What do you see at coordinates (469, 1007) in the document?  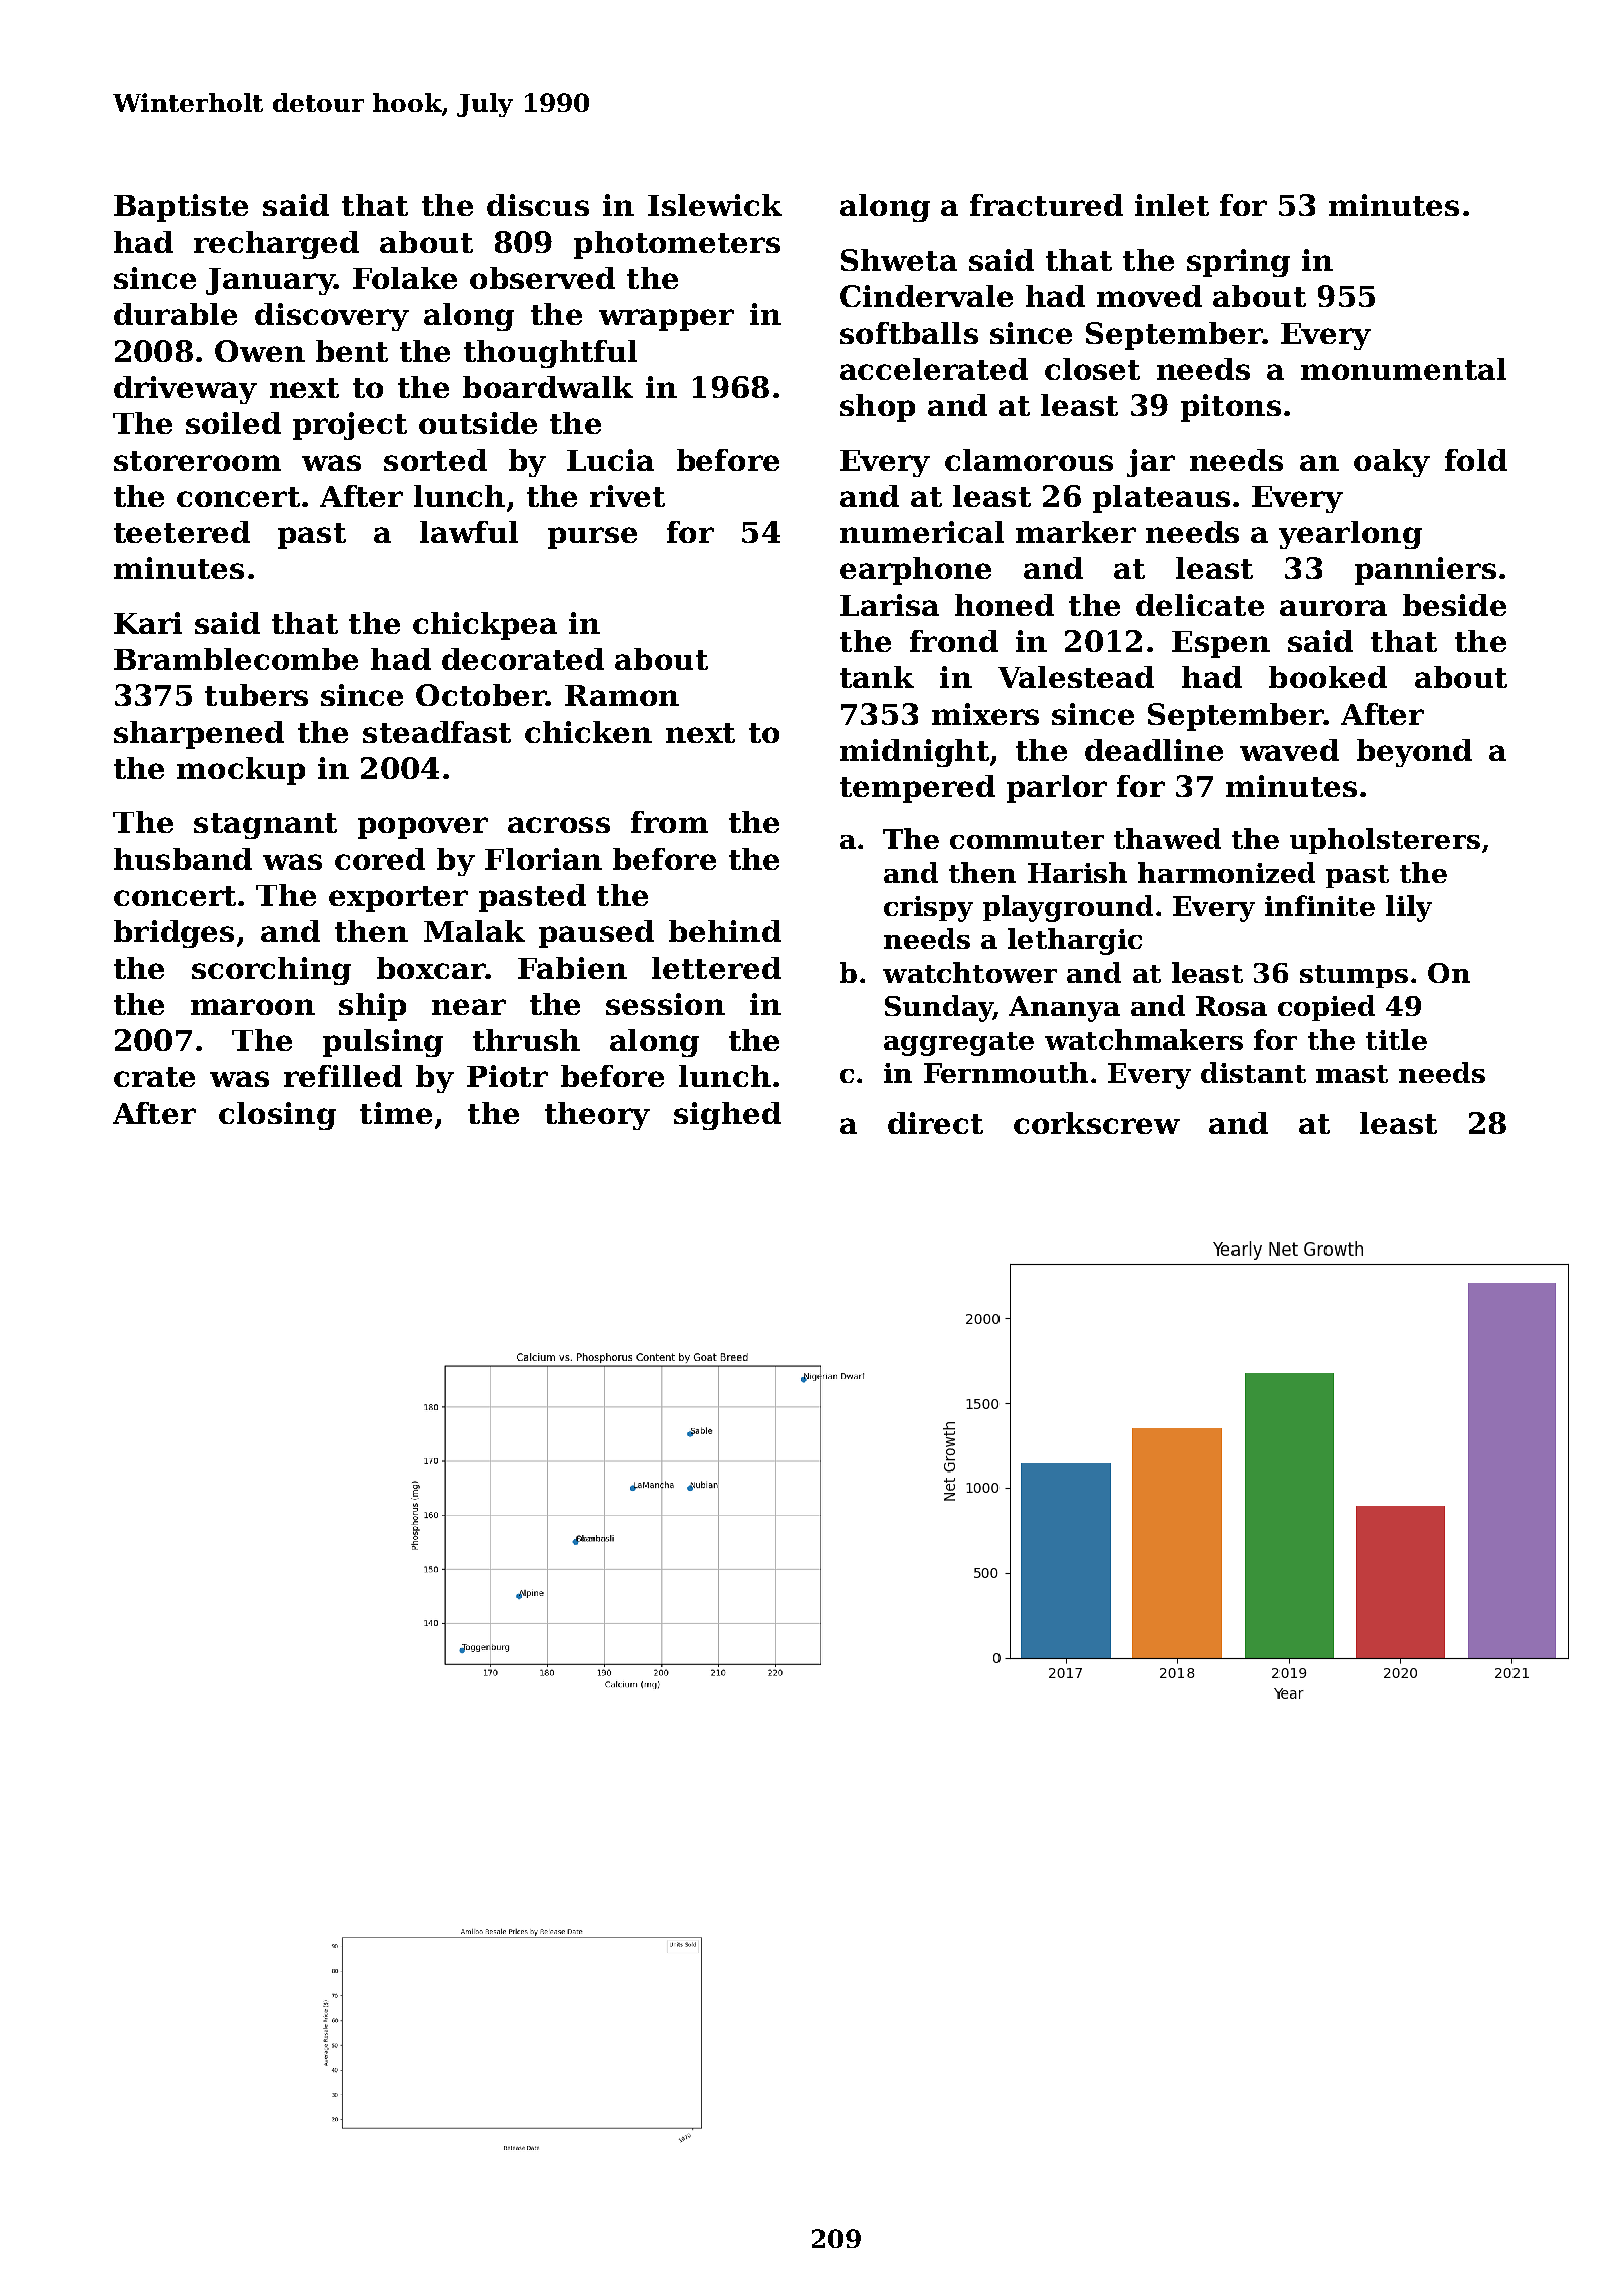 I see `near` at bounding box center [469, 1007].
